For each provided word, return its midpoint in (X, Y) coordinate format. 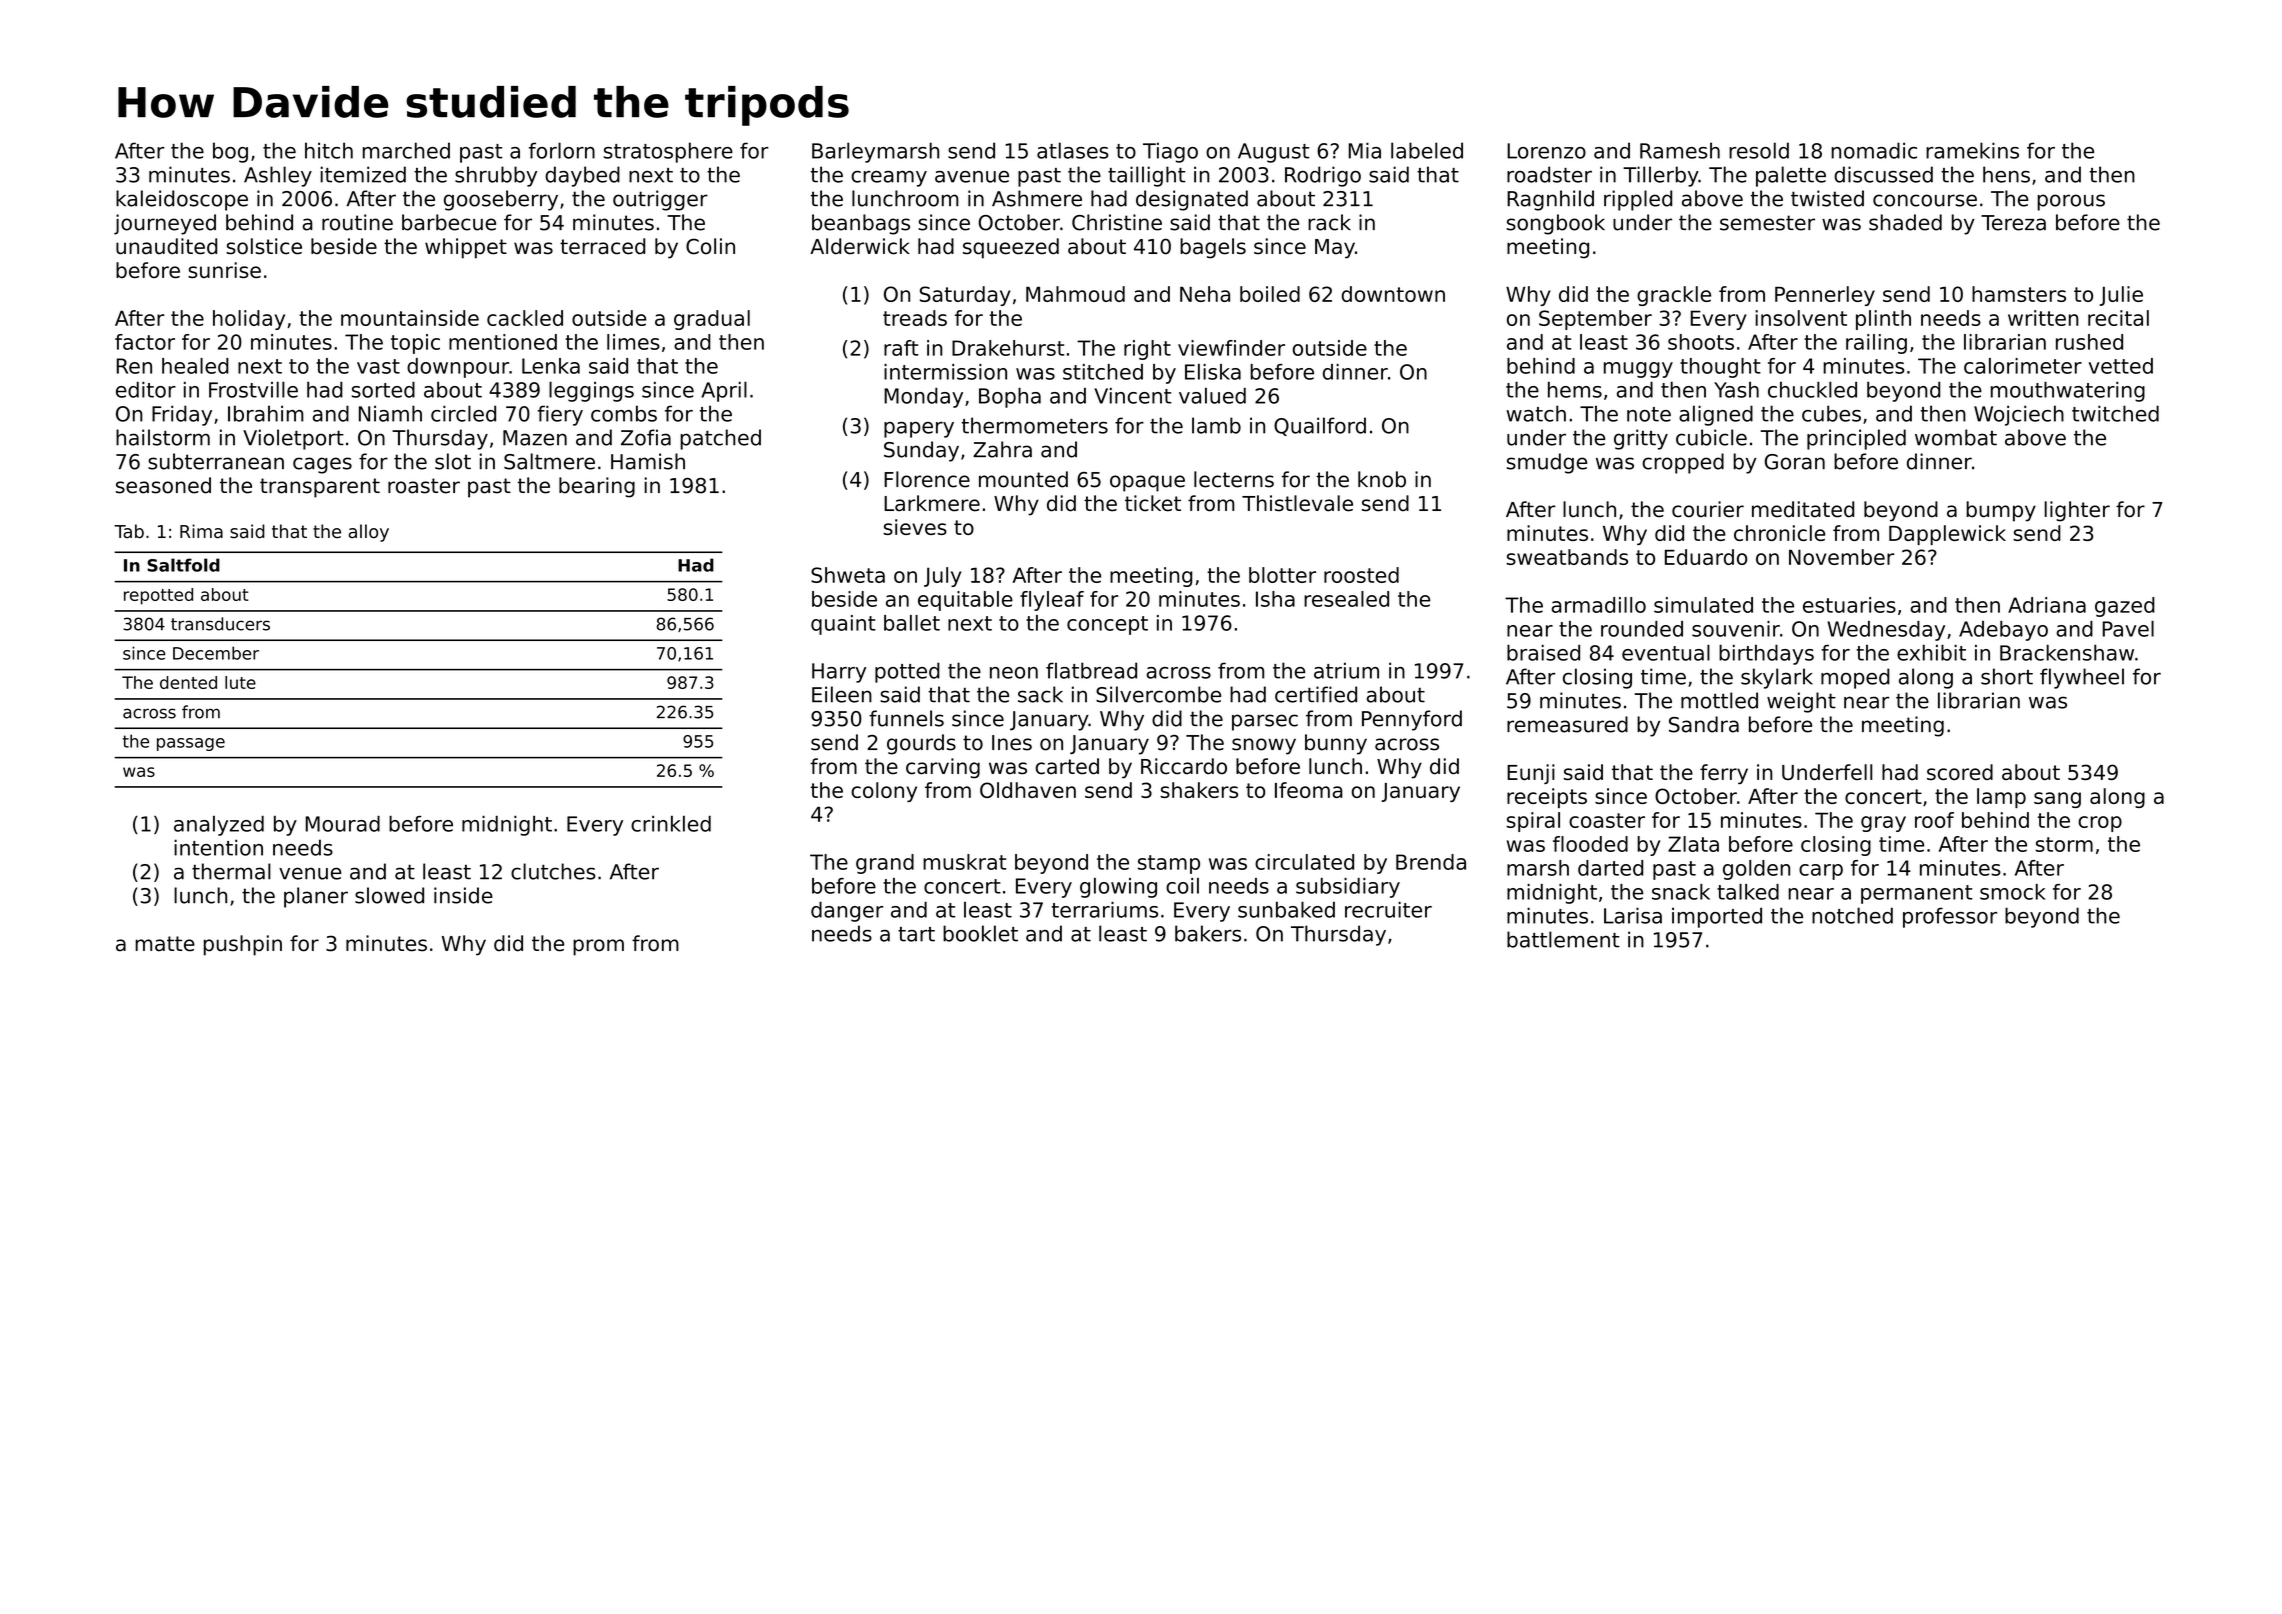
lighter (2077, 511)
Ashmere (1037, 198)
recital (2118, 318)
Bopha (1010, 397)
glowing (1118, 888)
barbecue (449, 222)
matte (165, 944)
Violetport (293, 439)
